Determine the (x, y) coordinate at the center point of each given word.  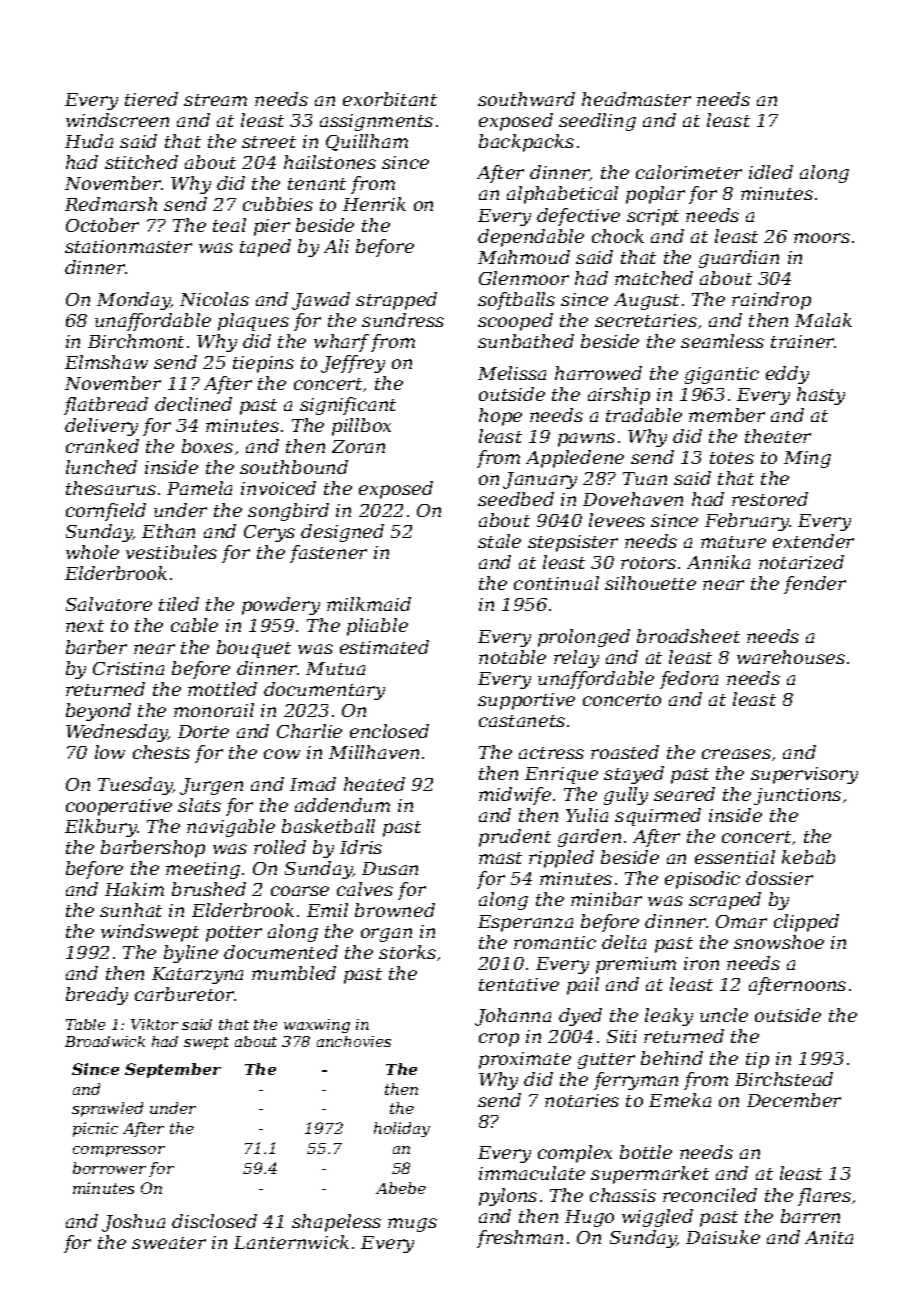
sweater (169, 1243)
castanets (522, 721)
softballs (516, 301)
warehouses (791, 657)
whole (92, 552)
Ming (807, 459)
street (269, 142)
